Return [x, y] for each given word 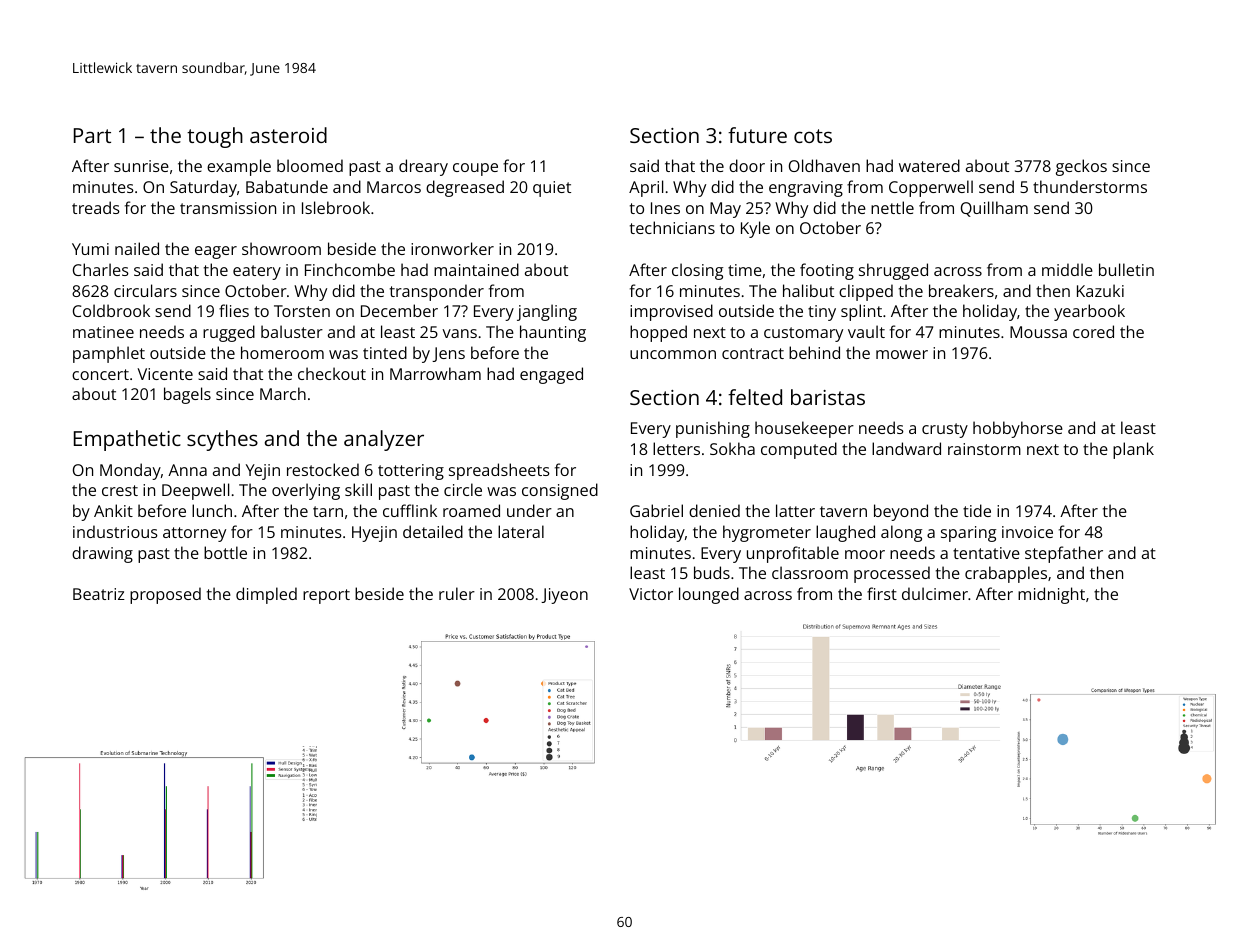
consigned [560, 491]
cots [813, 136]
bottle [225, 552]
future [757, 135]
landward [906, 448]
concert [100, 374]
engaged [551, 375]
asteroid [288, 135]
